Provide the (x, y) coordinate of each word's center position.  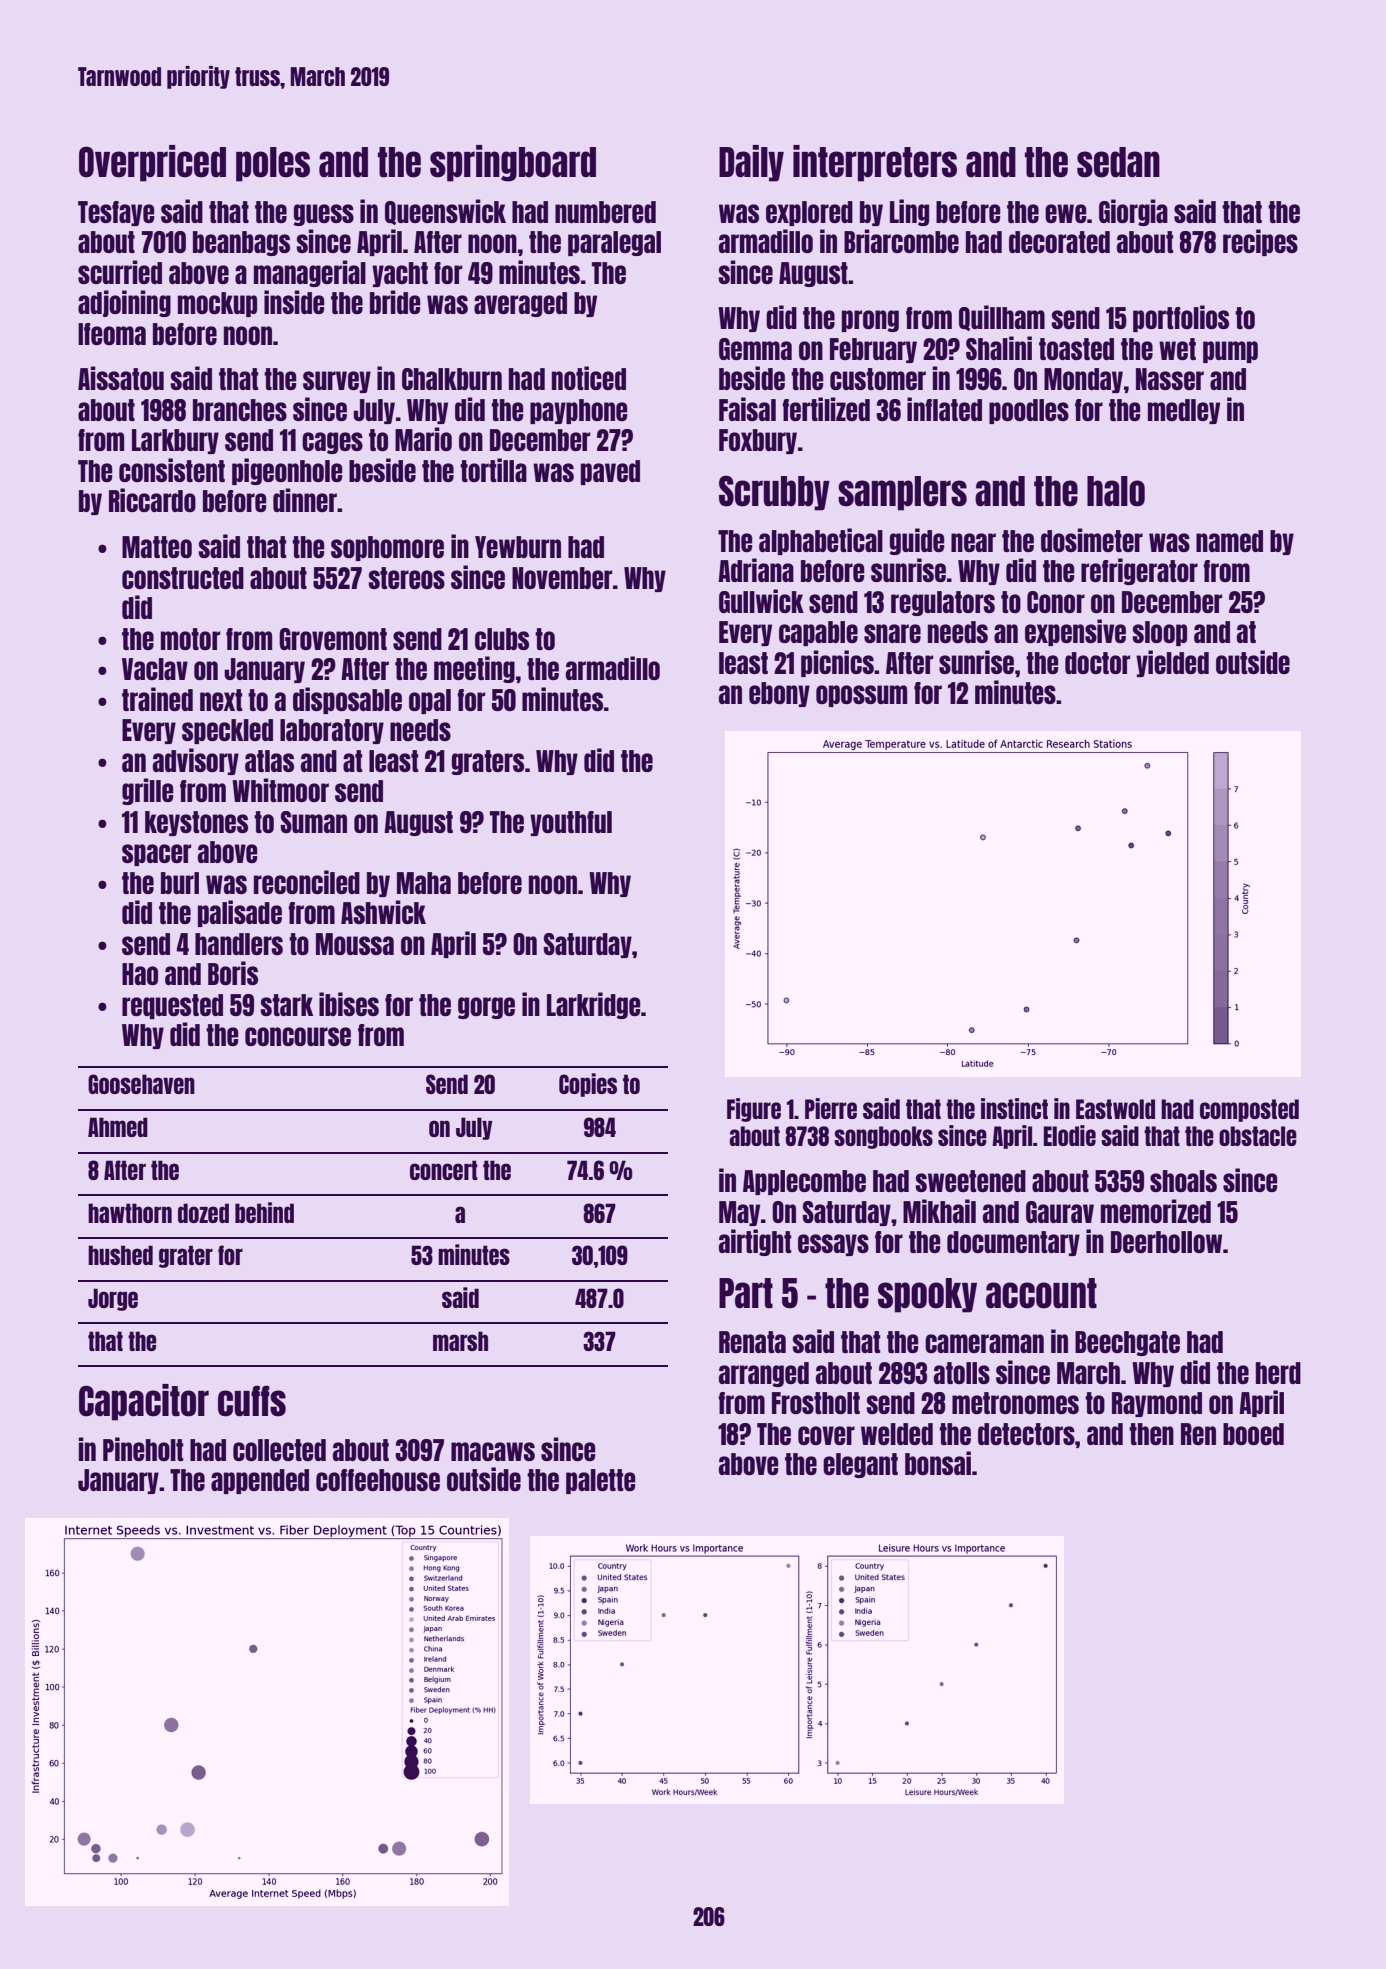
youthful (571, 823)
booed (1253, 1434)
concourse (298, 1036)
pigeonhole (287, 471)
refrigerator (1139, 571)
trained (157, 699)
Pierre (831, 1108)
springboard (513, 163)
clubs (502, 639)
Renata (752, 1342)
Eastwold (1115, 1109)
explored (809, 213)
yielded (1172, 663)
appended (260, 1481)
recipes (1260, 242)
